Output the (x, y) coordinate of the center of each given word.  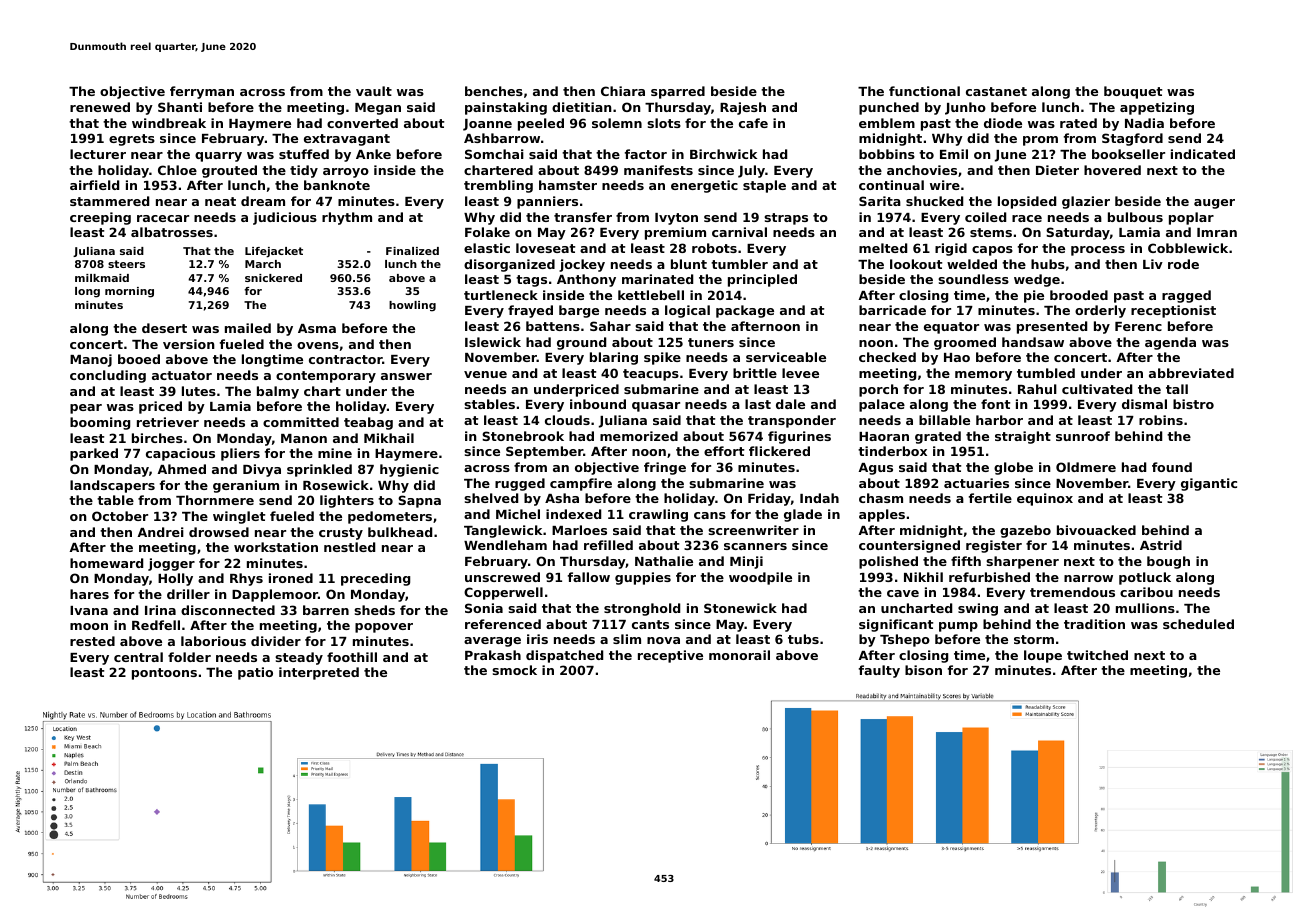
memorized (639, 436)
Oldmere (1086, 467)
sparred (678, 92)
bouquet (1133, 92)
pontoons (164, 674)
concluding (108, 376)
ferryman (202, 92)
